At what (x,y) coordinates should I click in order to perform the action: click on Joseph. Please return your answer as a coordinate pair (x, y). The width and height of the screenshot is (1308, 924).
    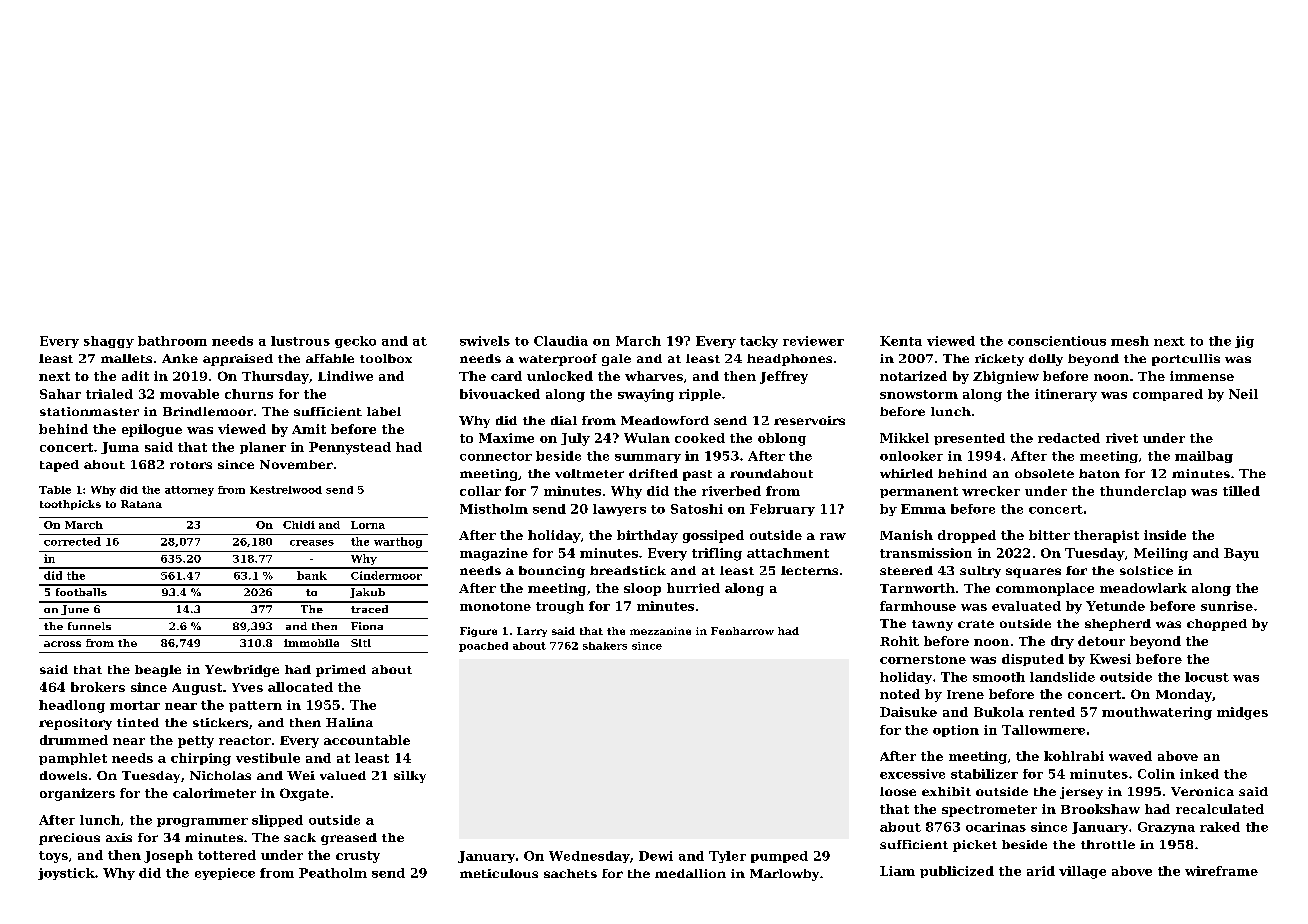
    Looking at the image, I should click on (168, 856).
